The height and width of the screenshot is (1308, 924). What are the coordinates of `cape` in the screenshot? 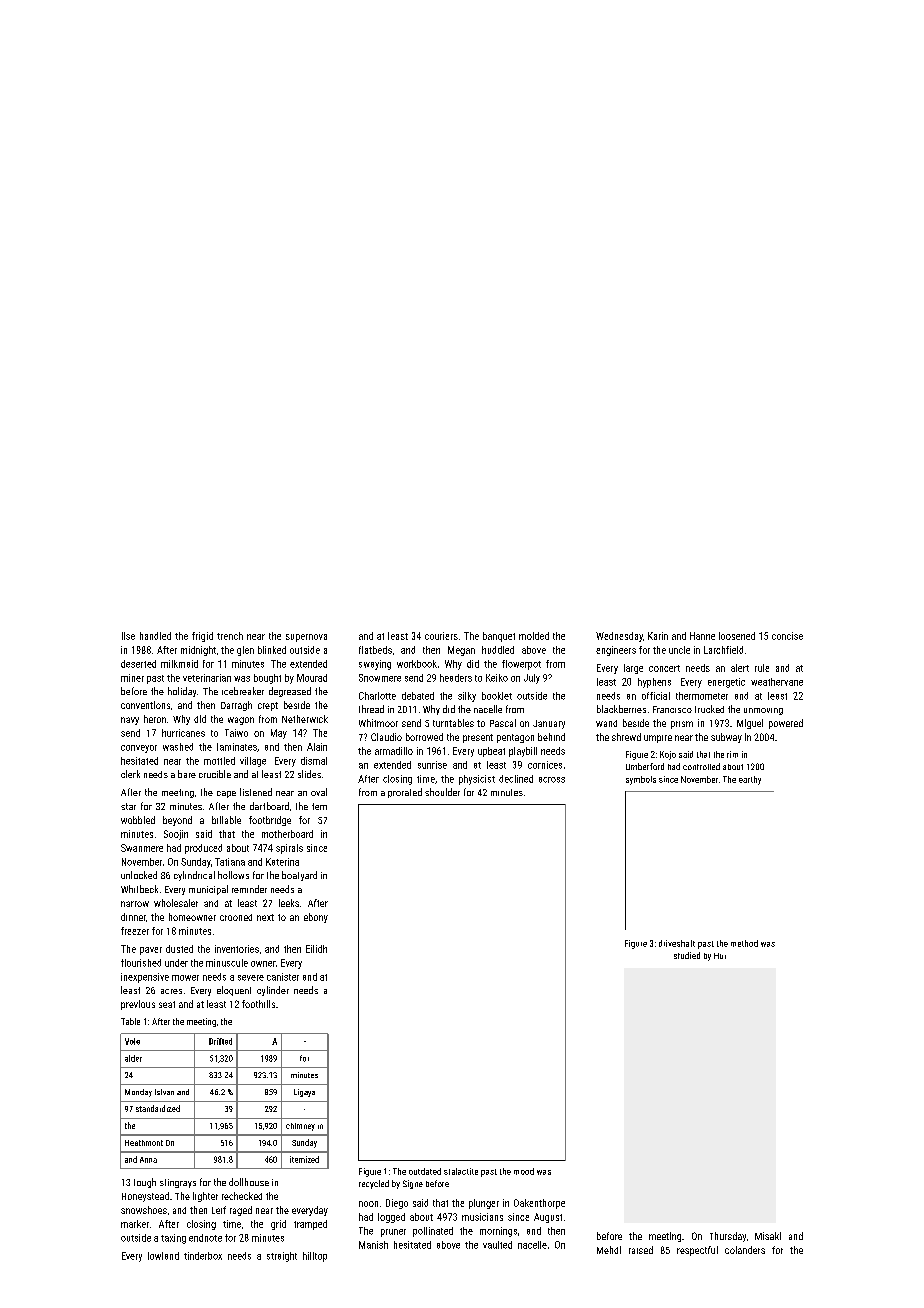 It's located at (226, 794).
